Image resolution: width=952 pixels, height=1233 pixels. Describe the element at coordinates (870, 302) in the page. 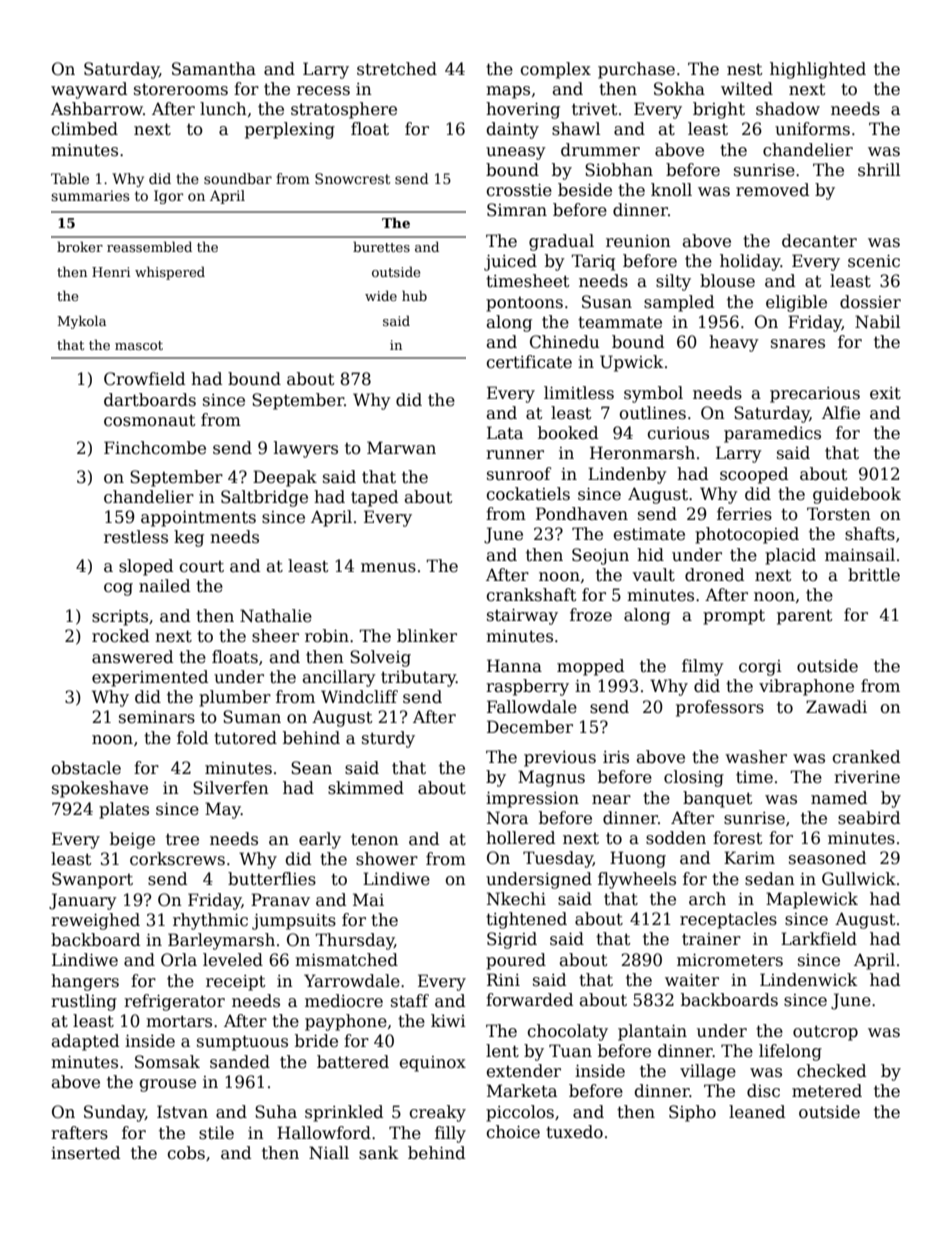

I see `dossier` at that location.
